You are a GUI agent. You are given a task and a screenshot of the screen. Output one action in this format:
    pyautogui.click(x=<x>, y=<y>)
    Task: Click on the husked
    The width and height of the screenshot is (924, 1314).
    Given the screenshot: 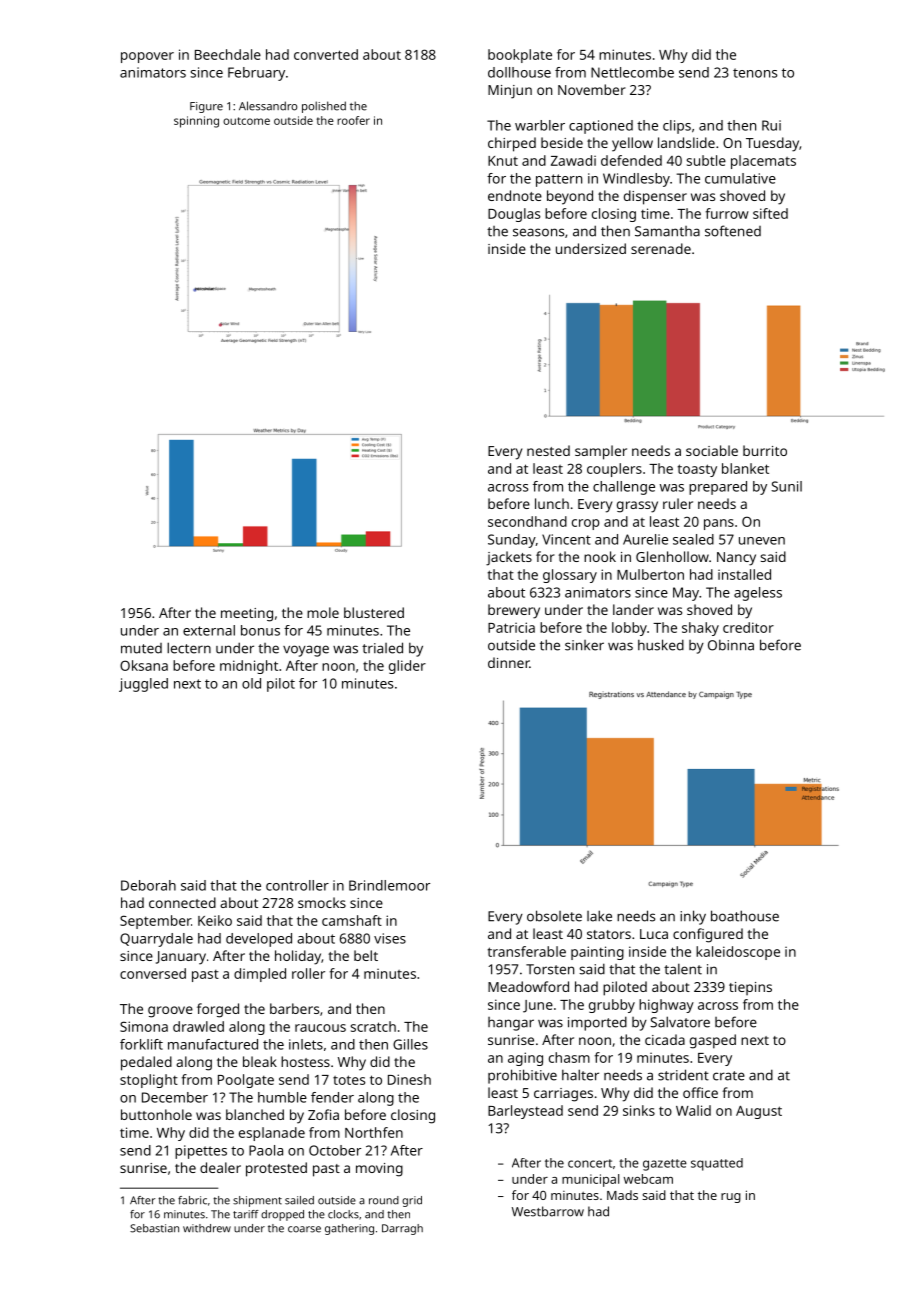 What is the action you would take?
    pyautogui.click(x=661, y=645)
